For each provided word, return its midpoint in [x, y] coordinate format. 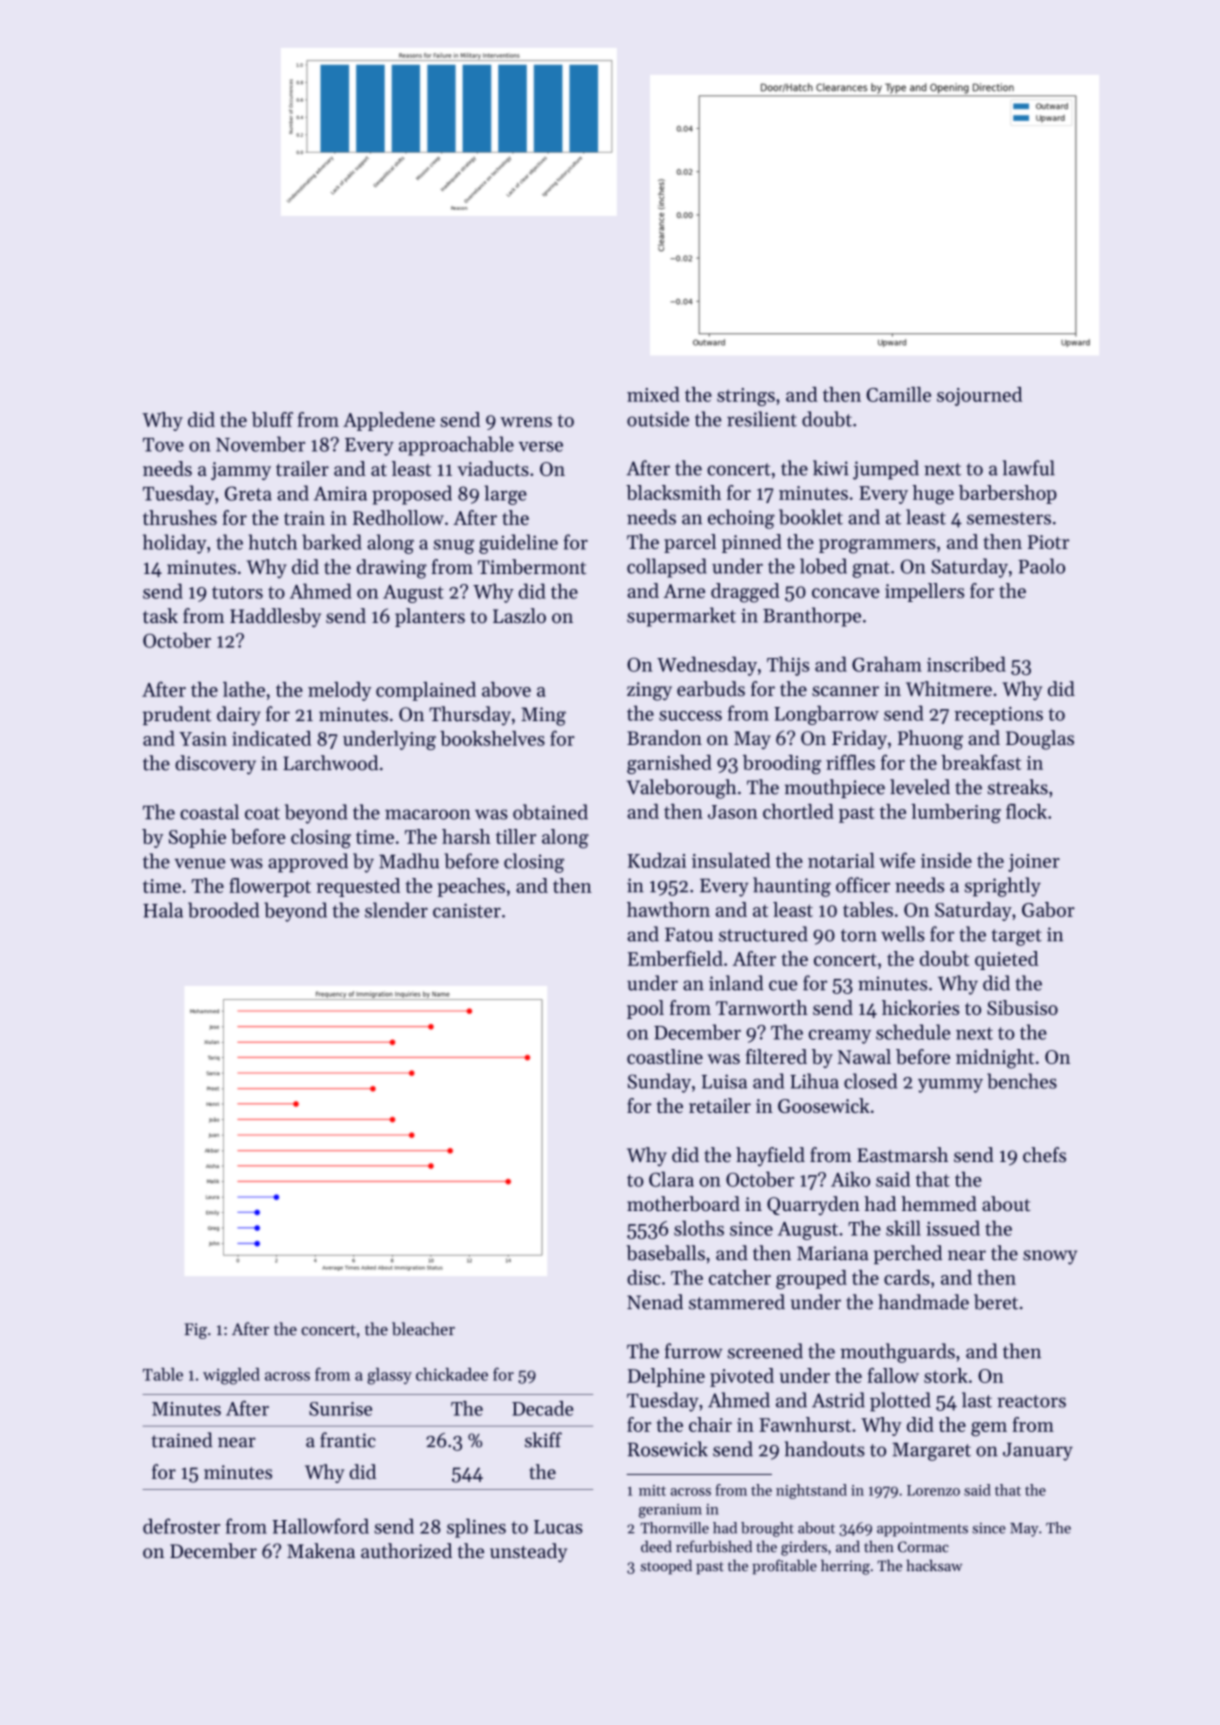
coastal [209, 812]
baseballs [665, 1253]
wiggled [231, 1376]
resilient [762, 419]
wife [897, 860]
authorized [406, 1551]
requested [358, 887]
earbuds [711, 689]
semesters [1009, 518]
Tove [163, 445]
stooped [666, 1566]
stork [946, 1375]
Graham [887, 664]
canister [467, 910]
